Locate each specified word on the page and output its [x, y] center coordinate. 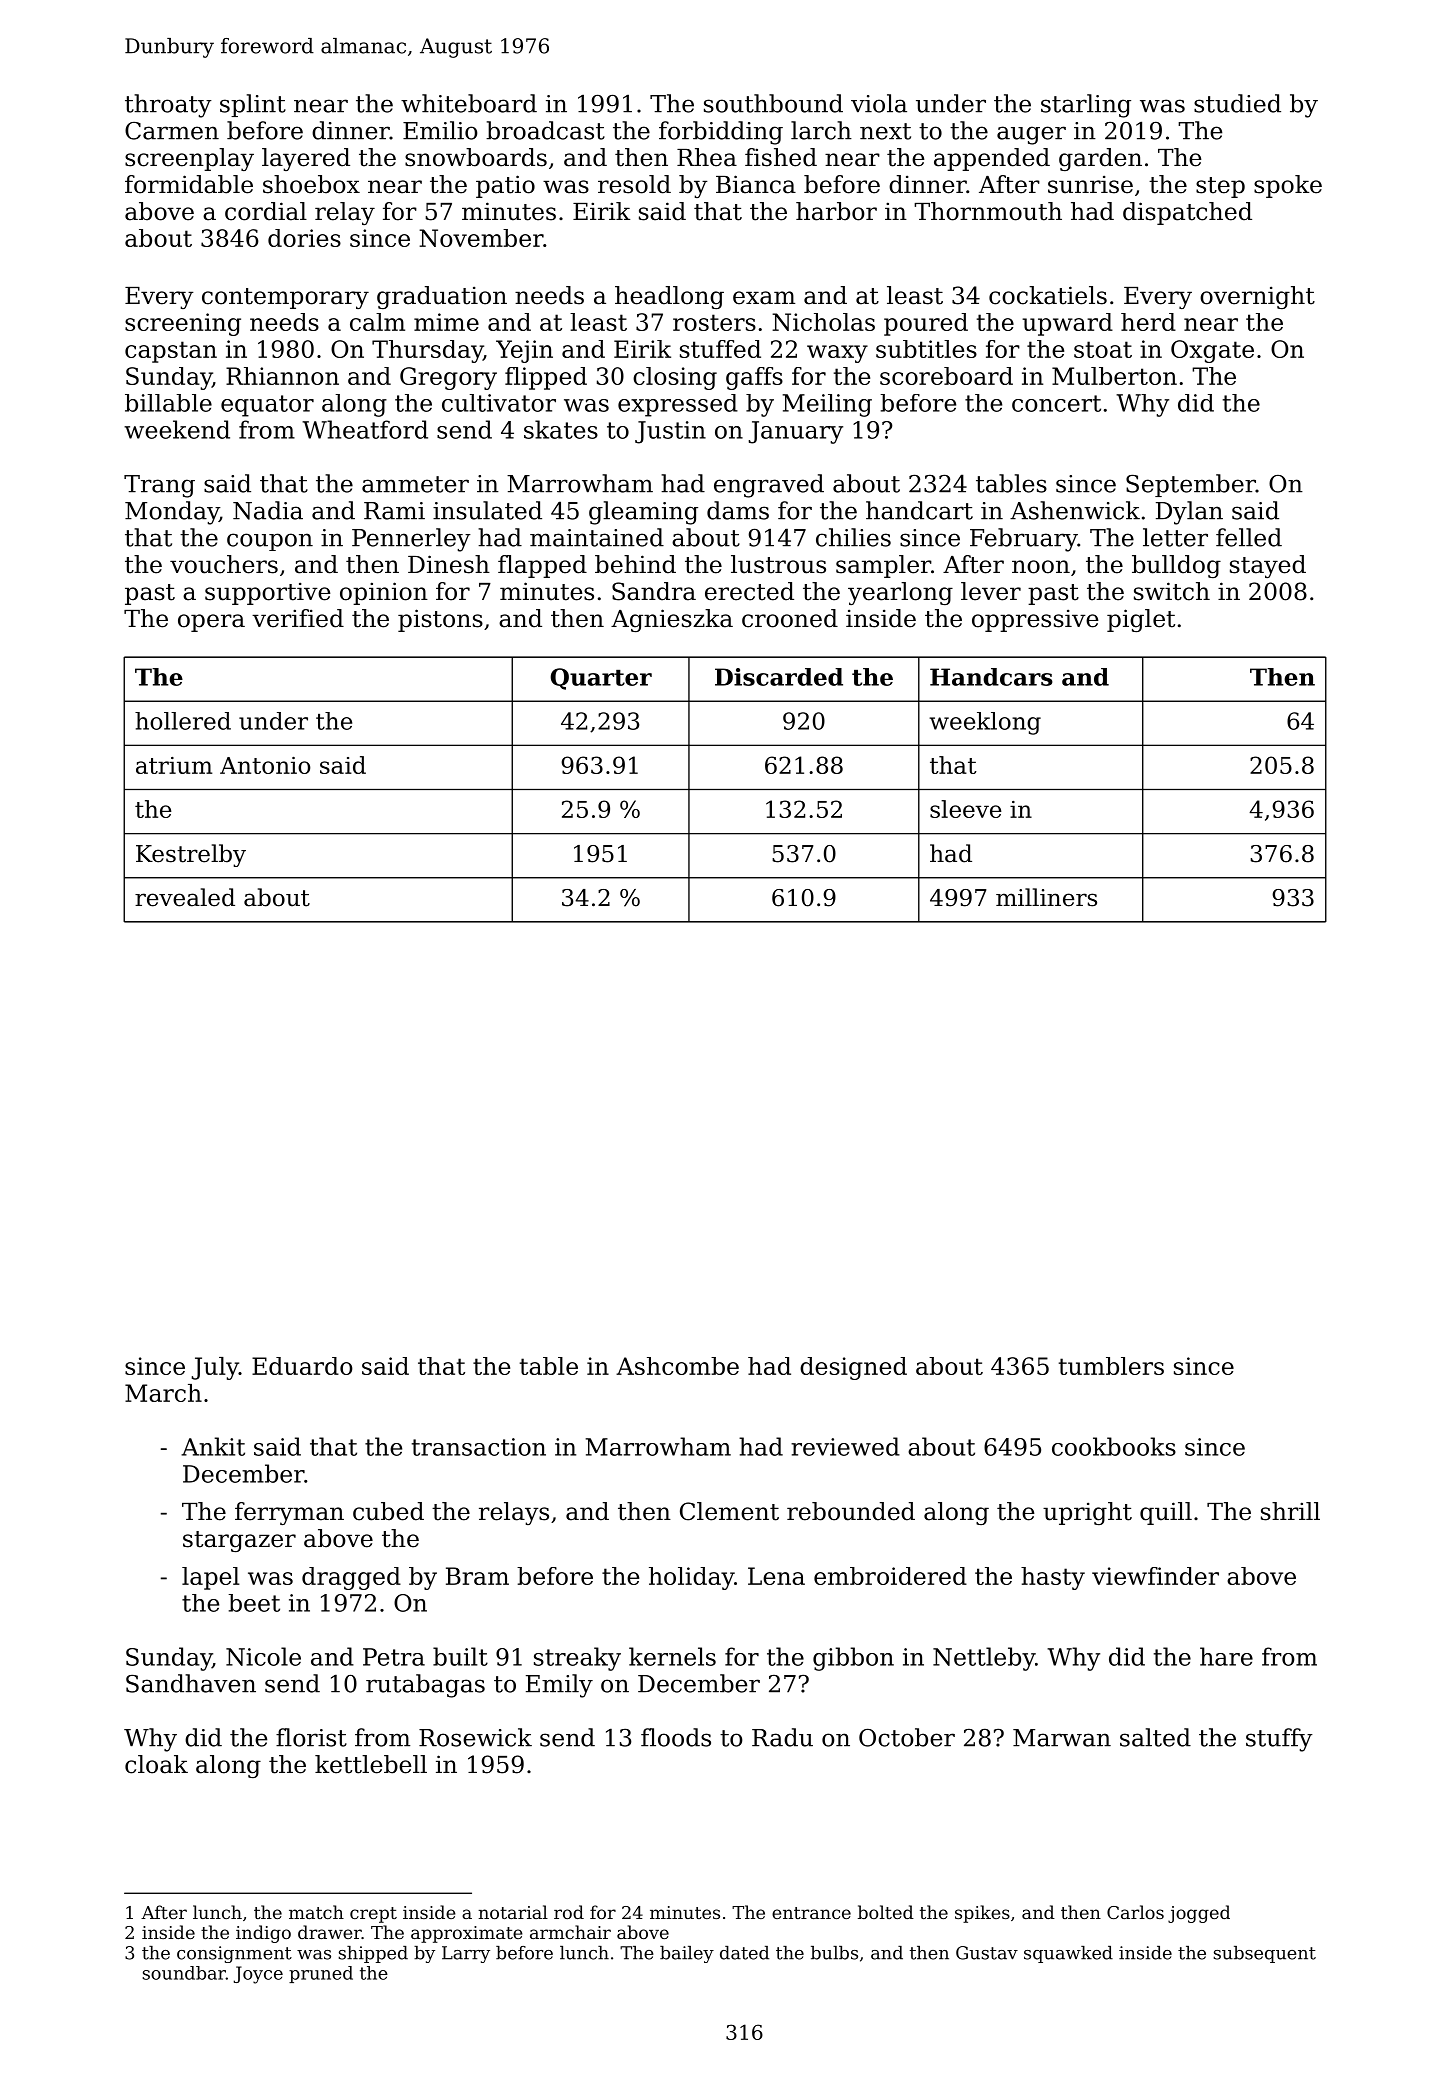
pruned [321, 1974]
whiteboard [469, 103]
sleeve [965, 809]
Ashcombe [677, 1366]
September [1191, 485]
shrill [1290, 1511]
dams [738, 510]
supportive [267, 593]
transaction [479, 1447]
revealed [185, 897]
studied [1237, 103]
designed [853, 1368]
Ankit [213, 1446]
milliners [1046, 897]
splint [253, 105]
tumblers [1111, 1366]
